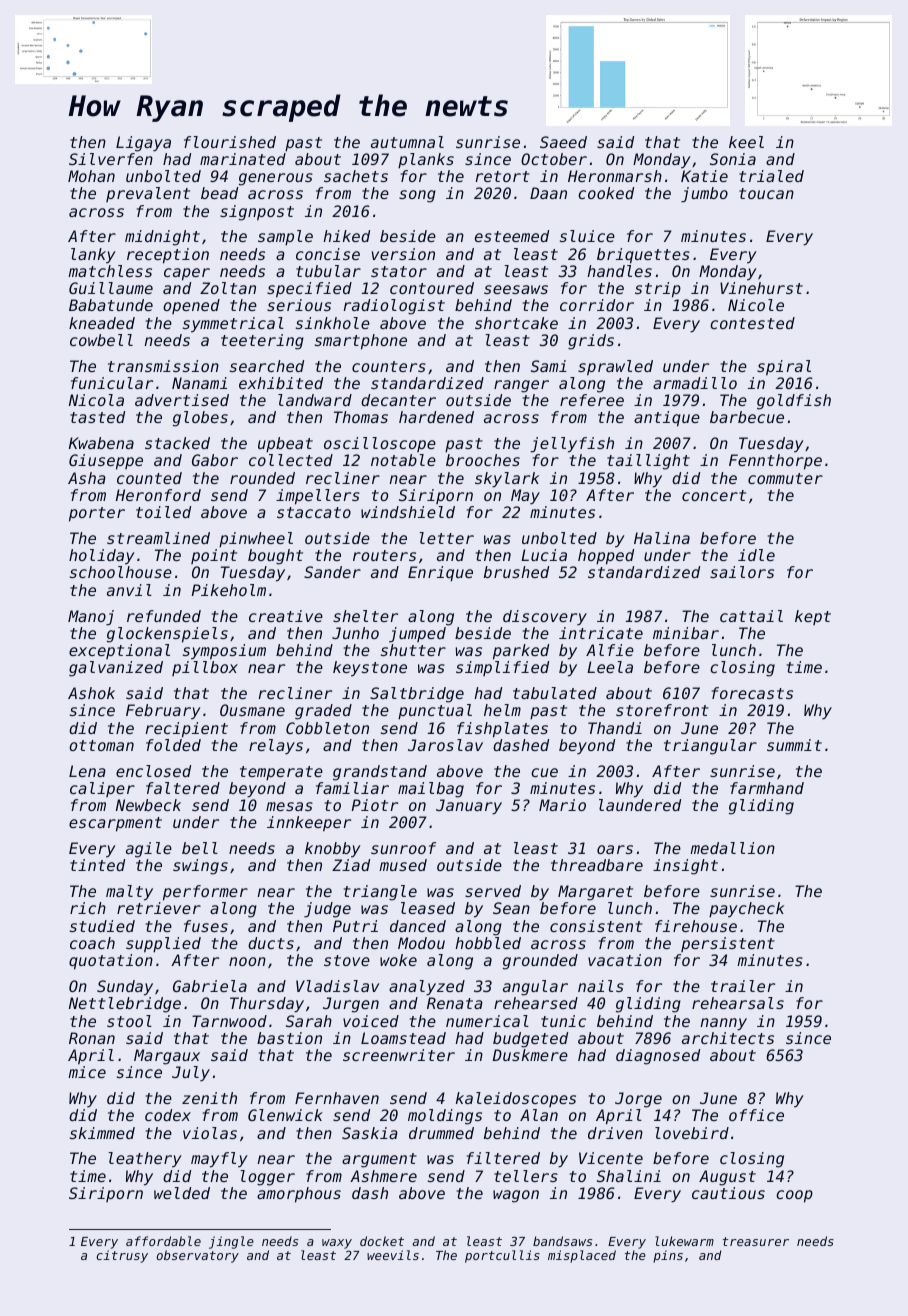 The width and height of the page is (908, 1316). What do you see at coordinates (407, 142) in the page?
I see `autumnal` at bounding box center [407, 142].
